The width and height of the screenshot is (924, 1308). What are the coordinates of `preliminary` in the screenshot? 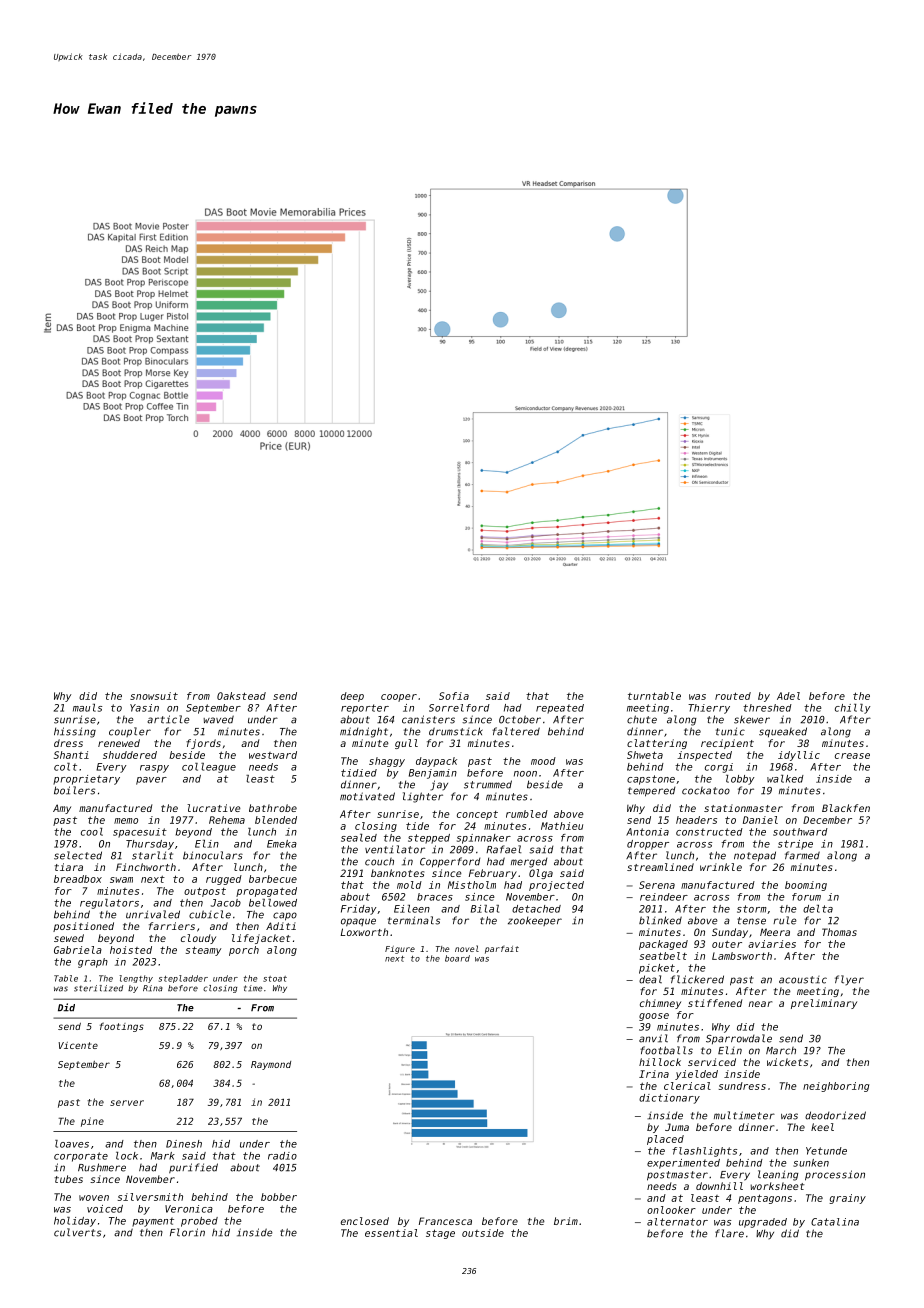 It's located at (824, 1004).
